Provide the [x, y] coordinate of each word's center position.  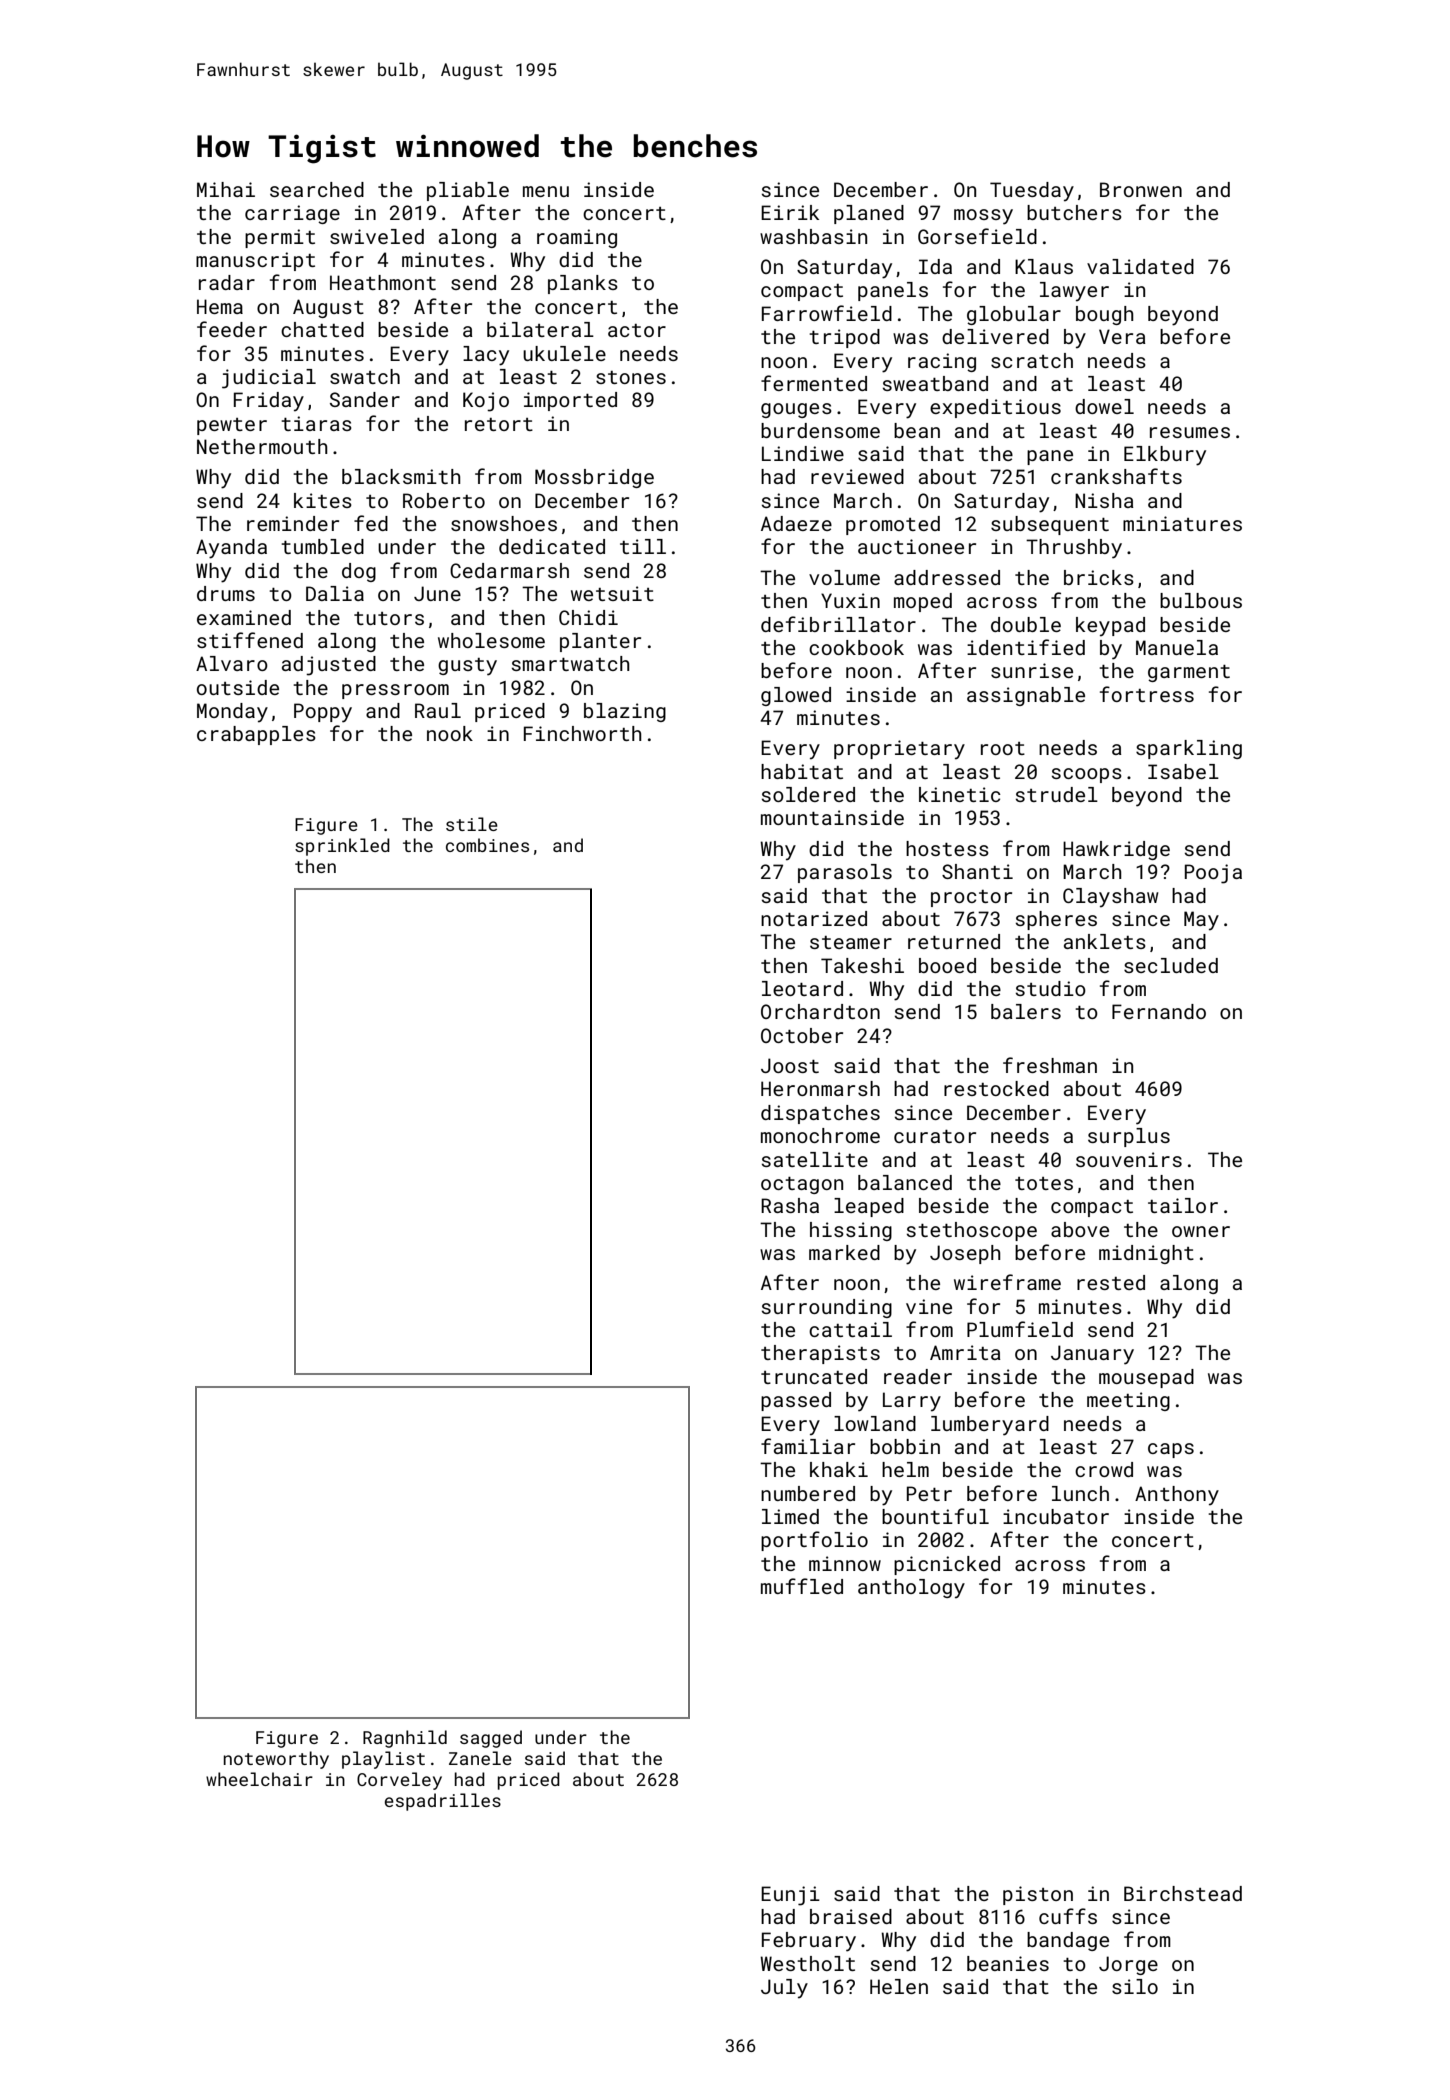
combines [487, 845]
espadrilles [443, 1802]
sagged [491, 1739]
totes [1044, 1183]
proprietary [899, 750]
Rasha [790, 1205]
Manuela [1177, 647]
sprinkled [342, 847]
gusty [467, 667]
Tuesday [1032, 192]
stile [472, 824]
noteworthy [276, 1760]
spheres [1056, 920]
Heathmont [383, 282]
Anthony [1177, 1496]
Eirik [790, 212]
